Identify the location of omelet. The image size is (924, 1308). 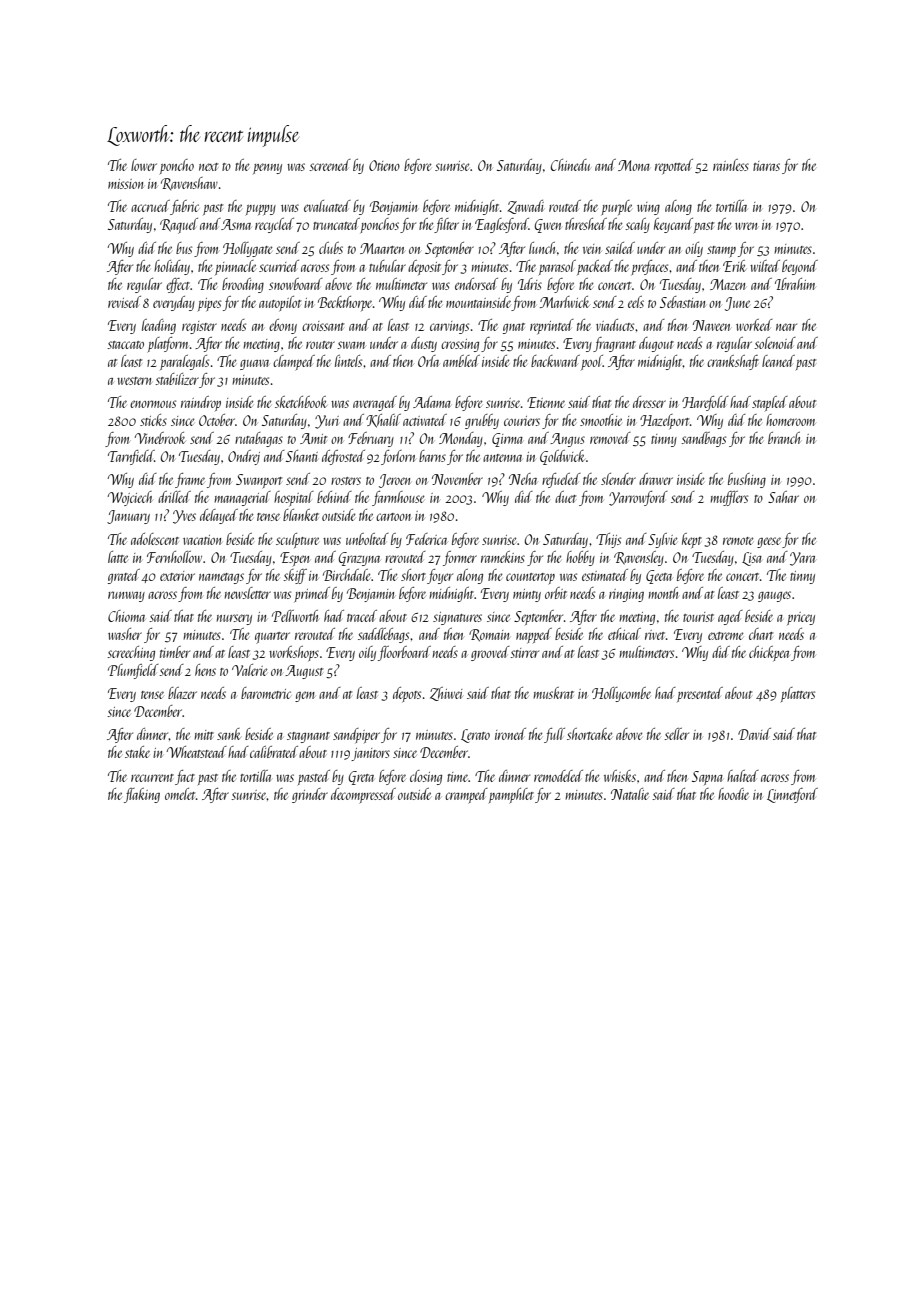
(180, 794).
